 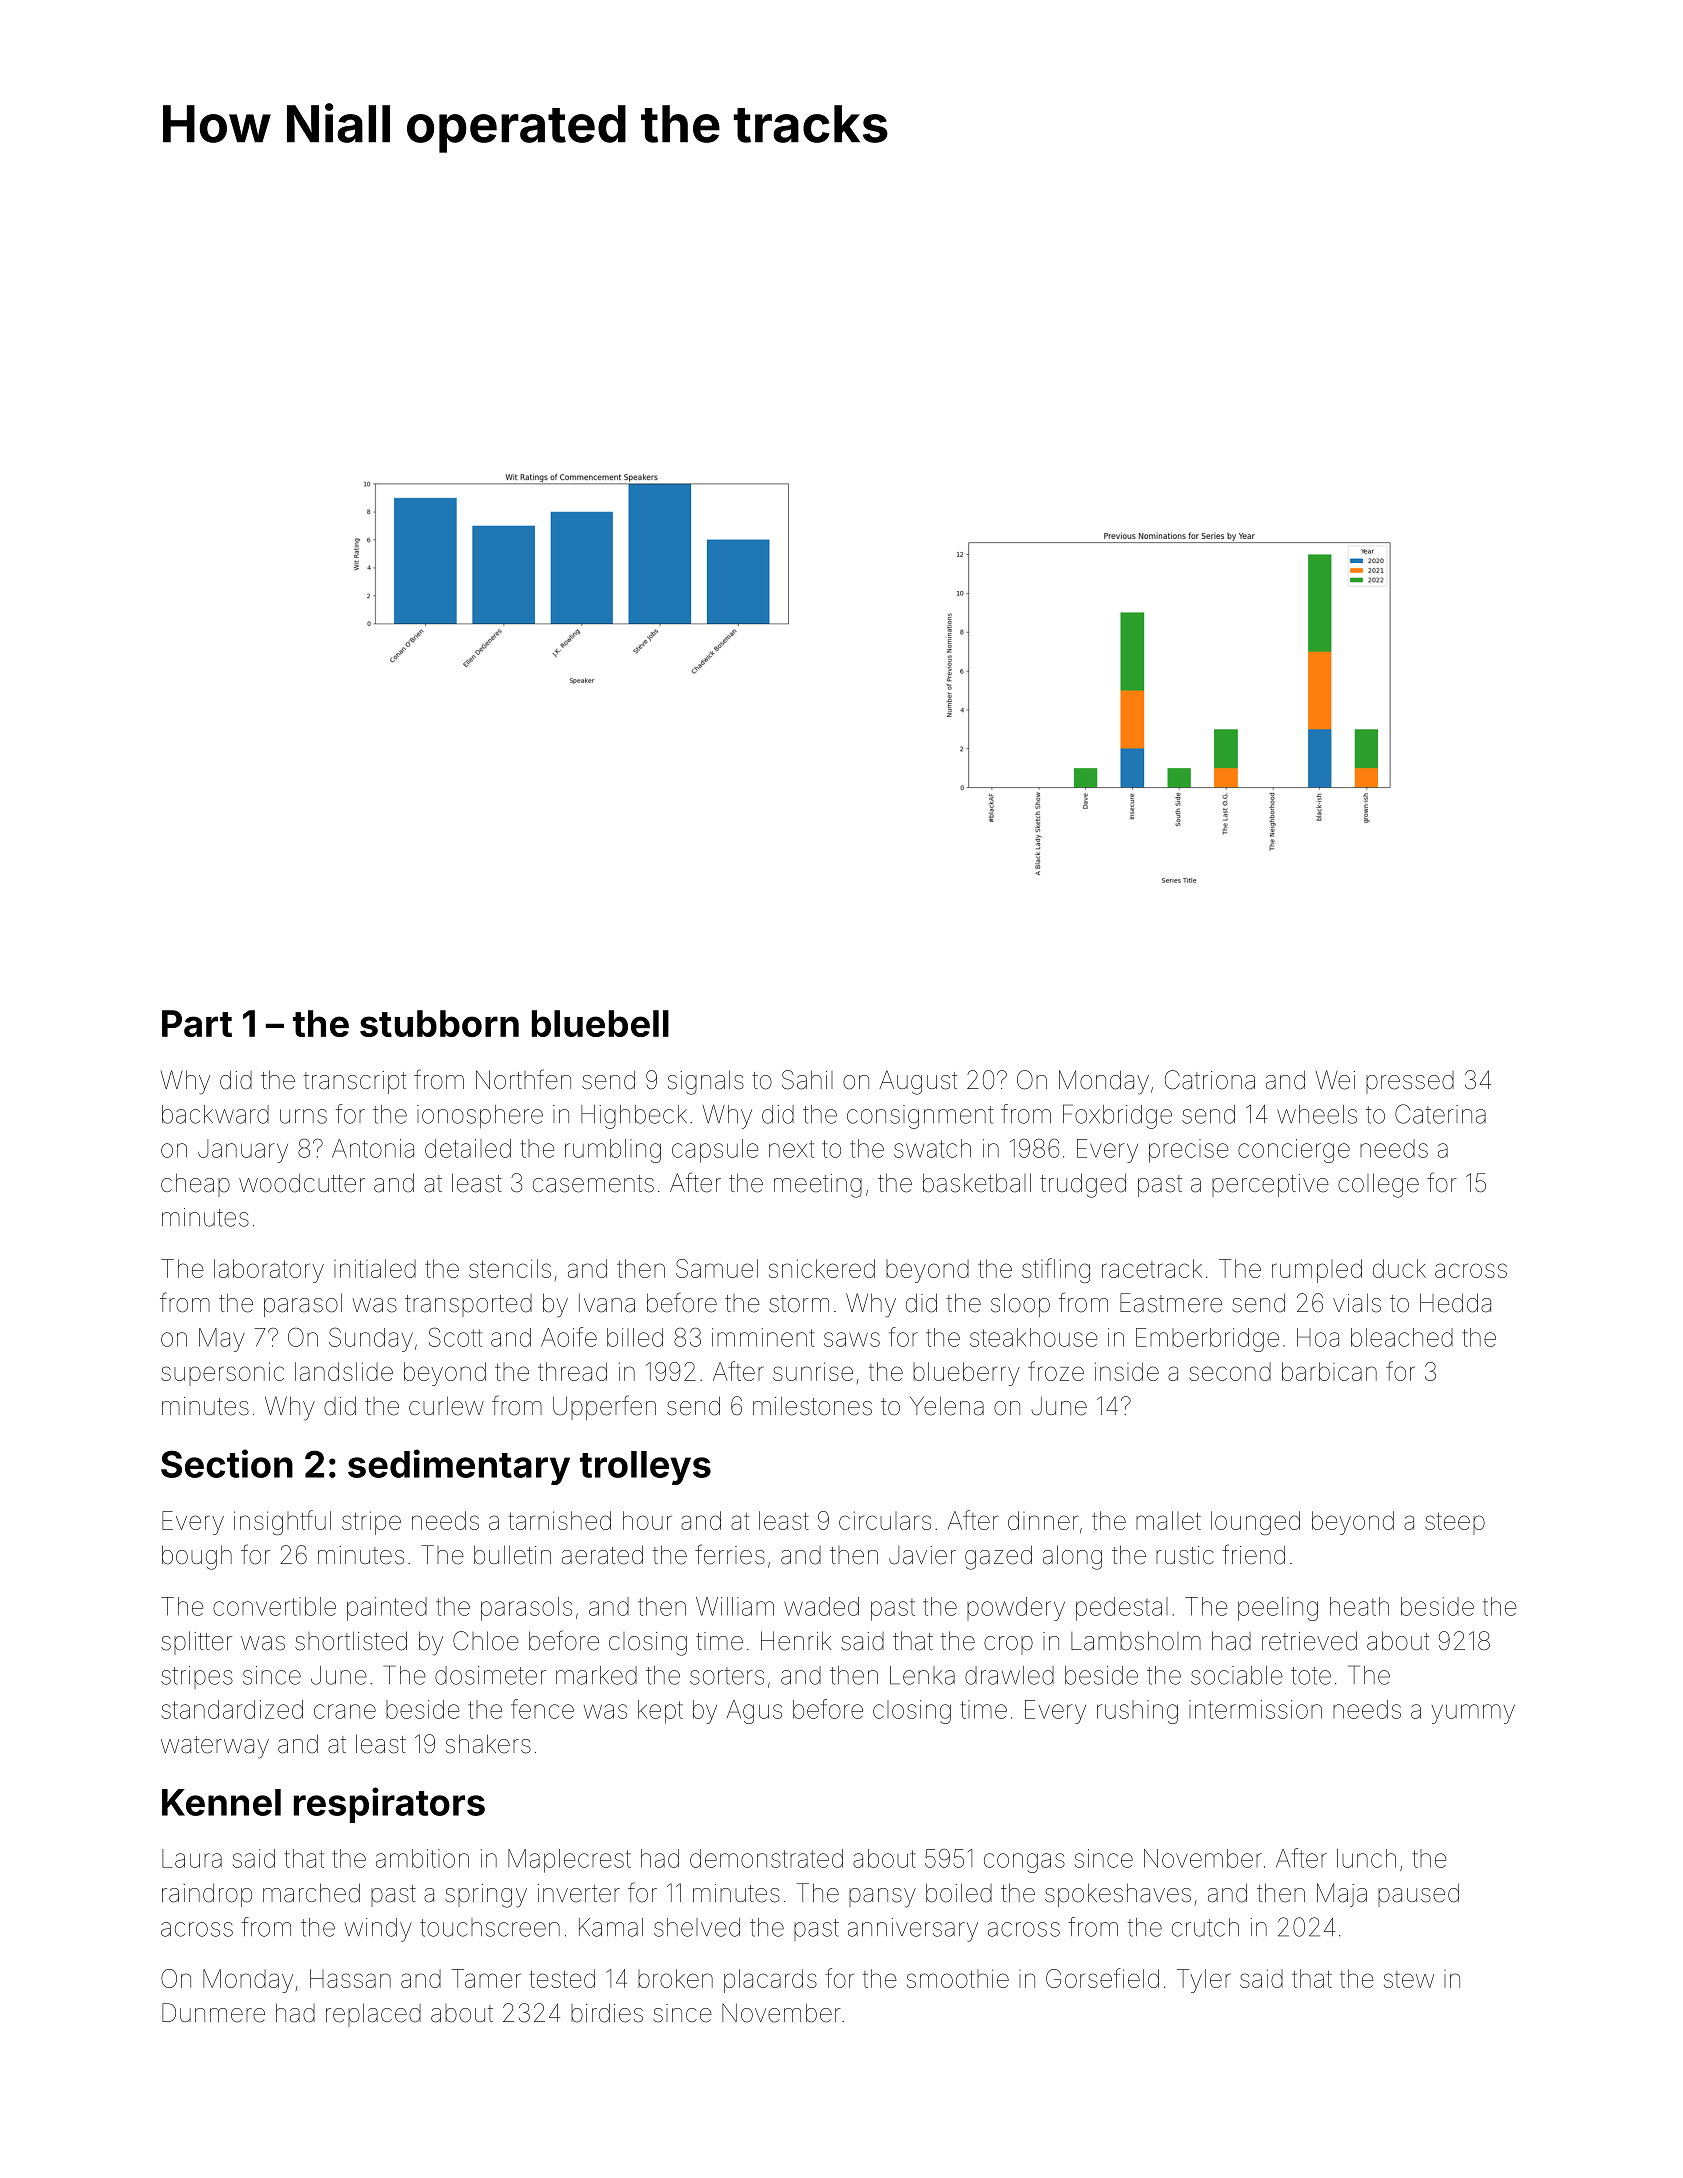 What do you see at coordinates (486, 1978) in the screenshot?
I see `Tamer` at bounding box center [486, 1978].
